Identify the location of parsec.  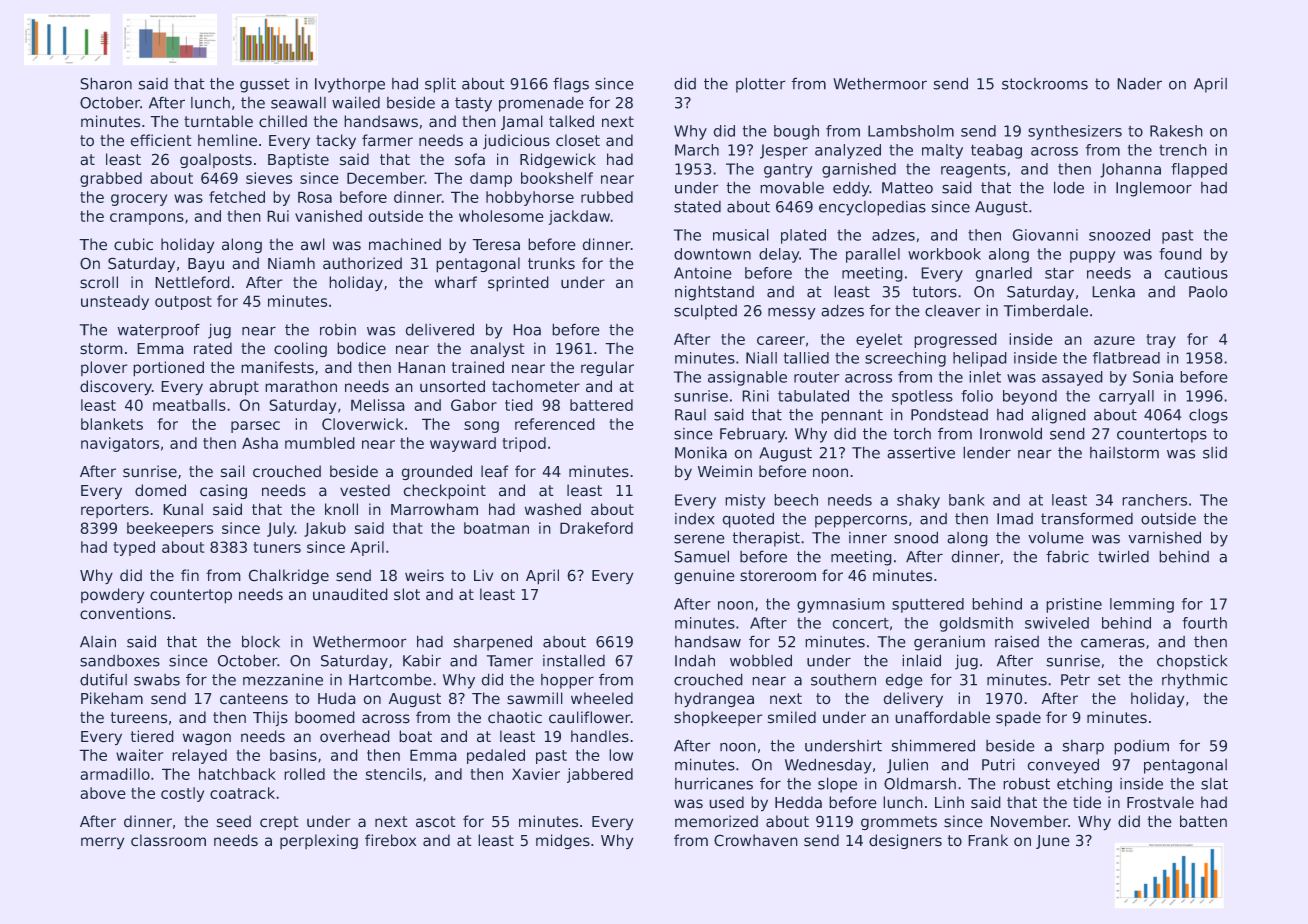
(255, 427).
